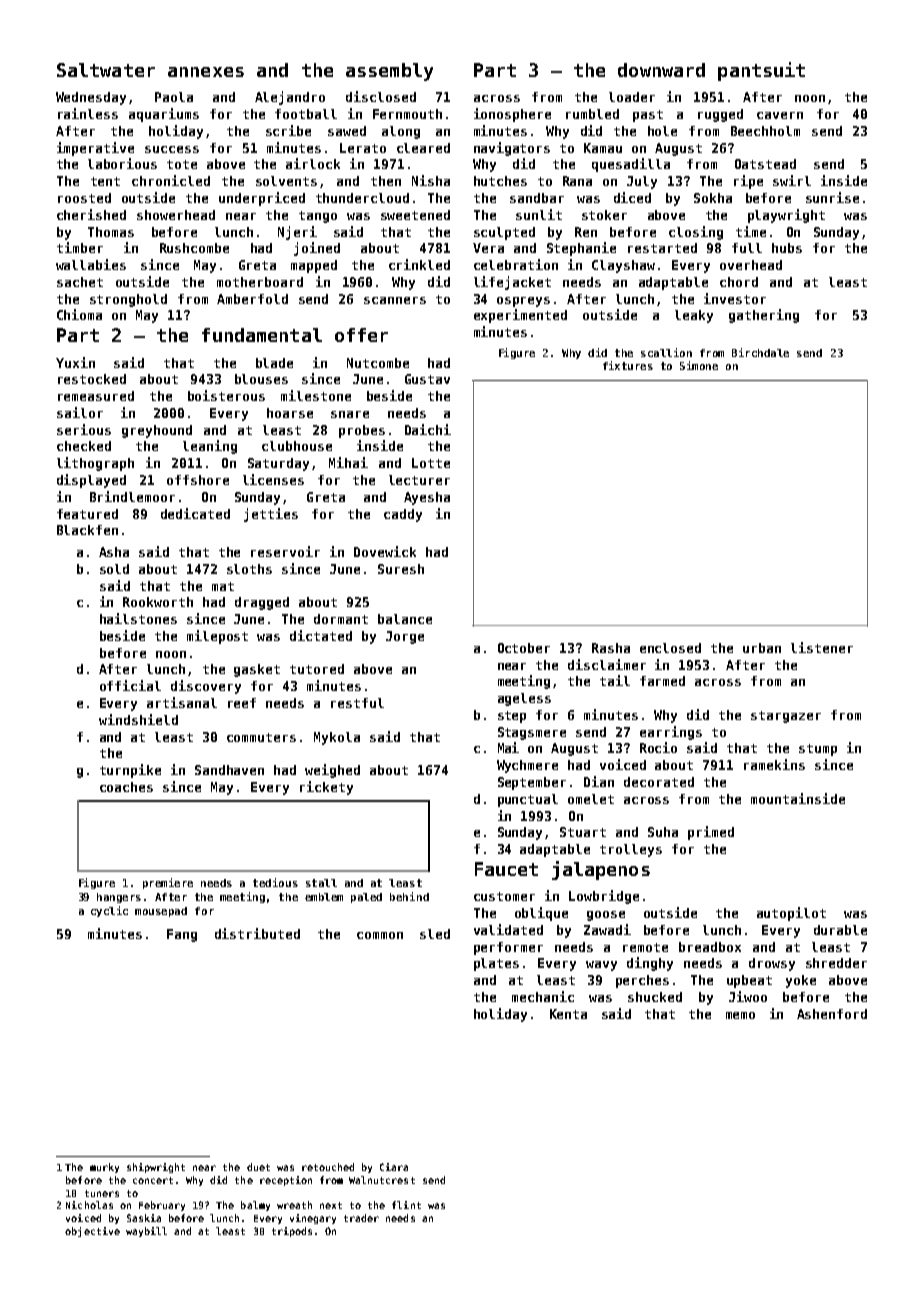 The height and width of the screenshot is (1308, 924). I want to click on fixtures, so click(628, 365).
